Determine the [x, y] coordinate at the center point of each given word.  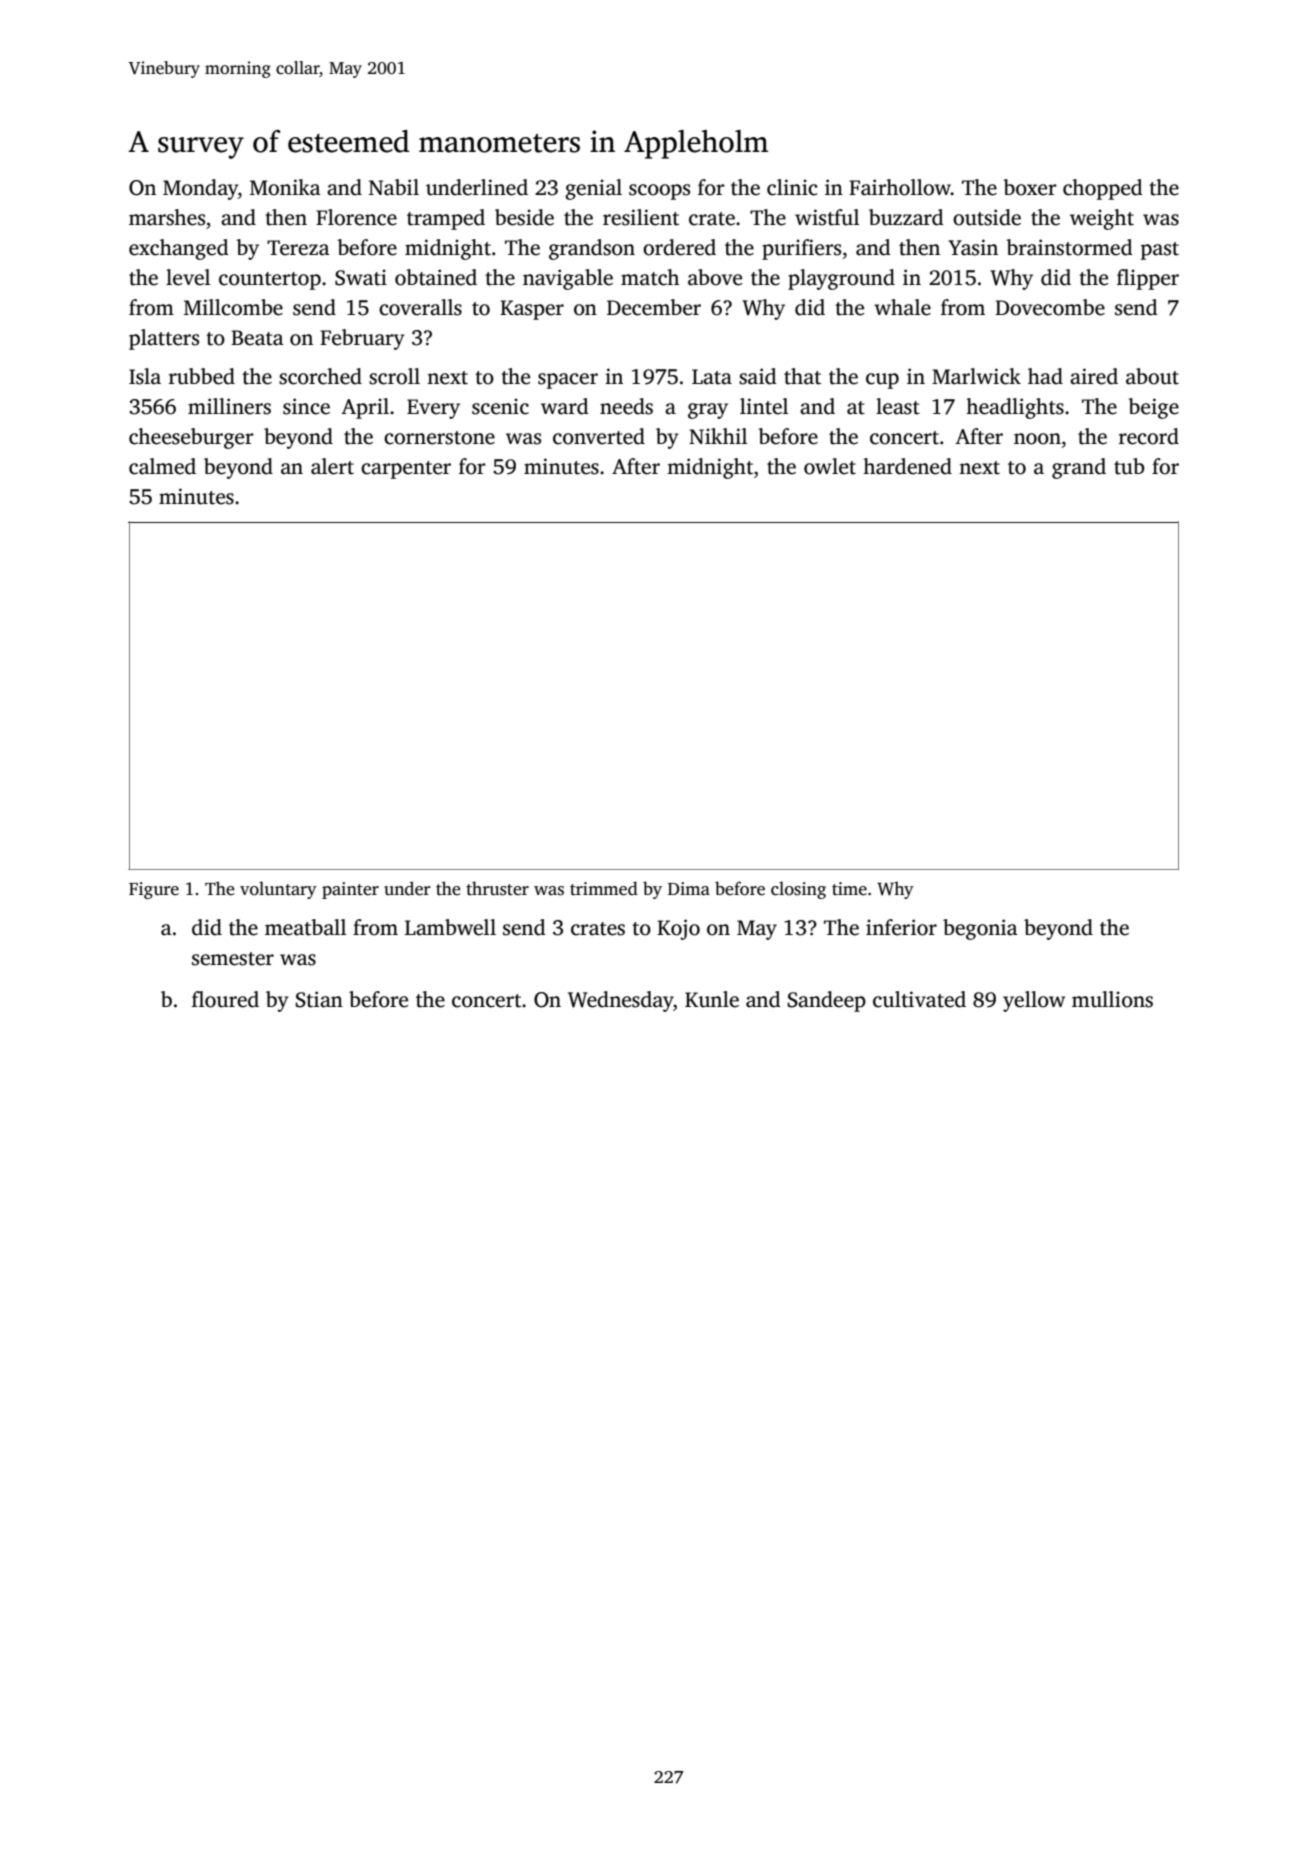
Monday [200, 189]
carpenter [406, 470]
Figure [154, 890]
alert [332, 466]
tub [1129, 466]
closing [798, 890]
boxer [1030, 187]
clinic [792, 187]
